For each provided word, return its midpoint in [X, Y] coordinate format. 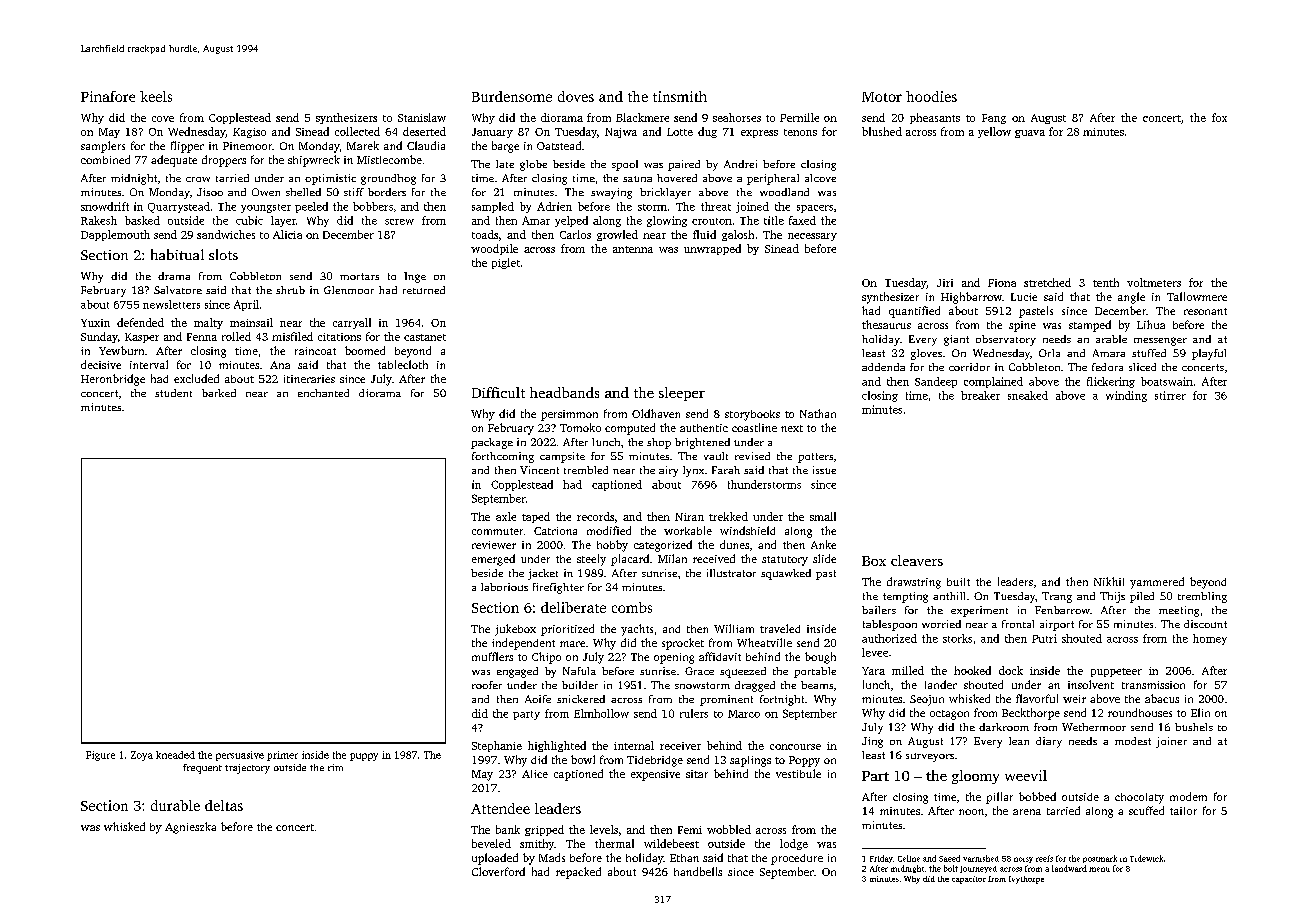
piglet [506, 263]
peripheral [773, 179]
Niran [689, 517]
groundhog [388, 179]
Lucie [1024, 297]
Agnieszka [190, 828]
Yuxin [95, 323]
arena [1027, 812]
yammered [1157, 583]
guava [1030, 134]
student [173, 393]
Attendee [500, 808]
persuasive [240, 756]
